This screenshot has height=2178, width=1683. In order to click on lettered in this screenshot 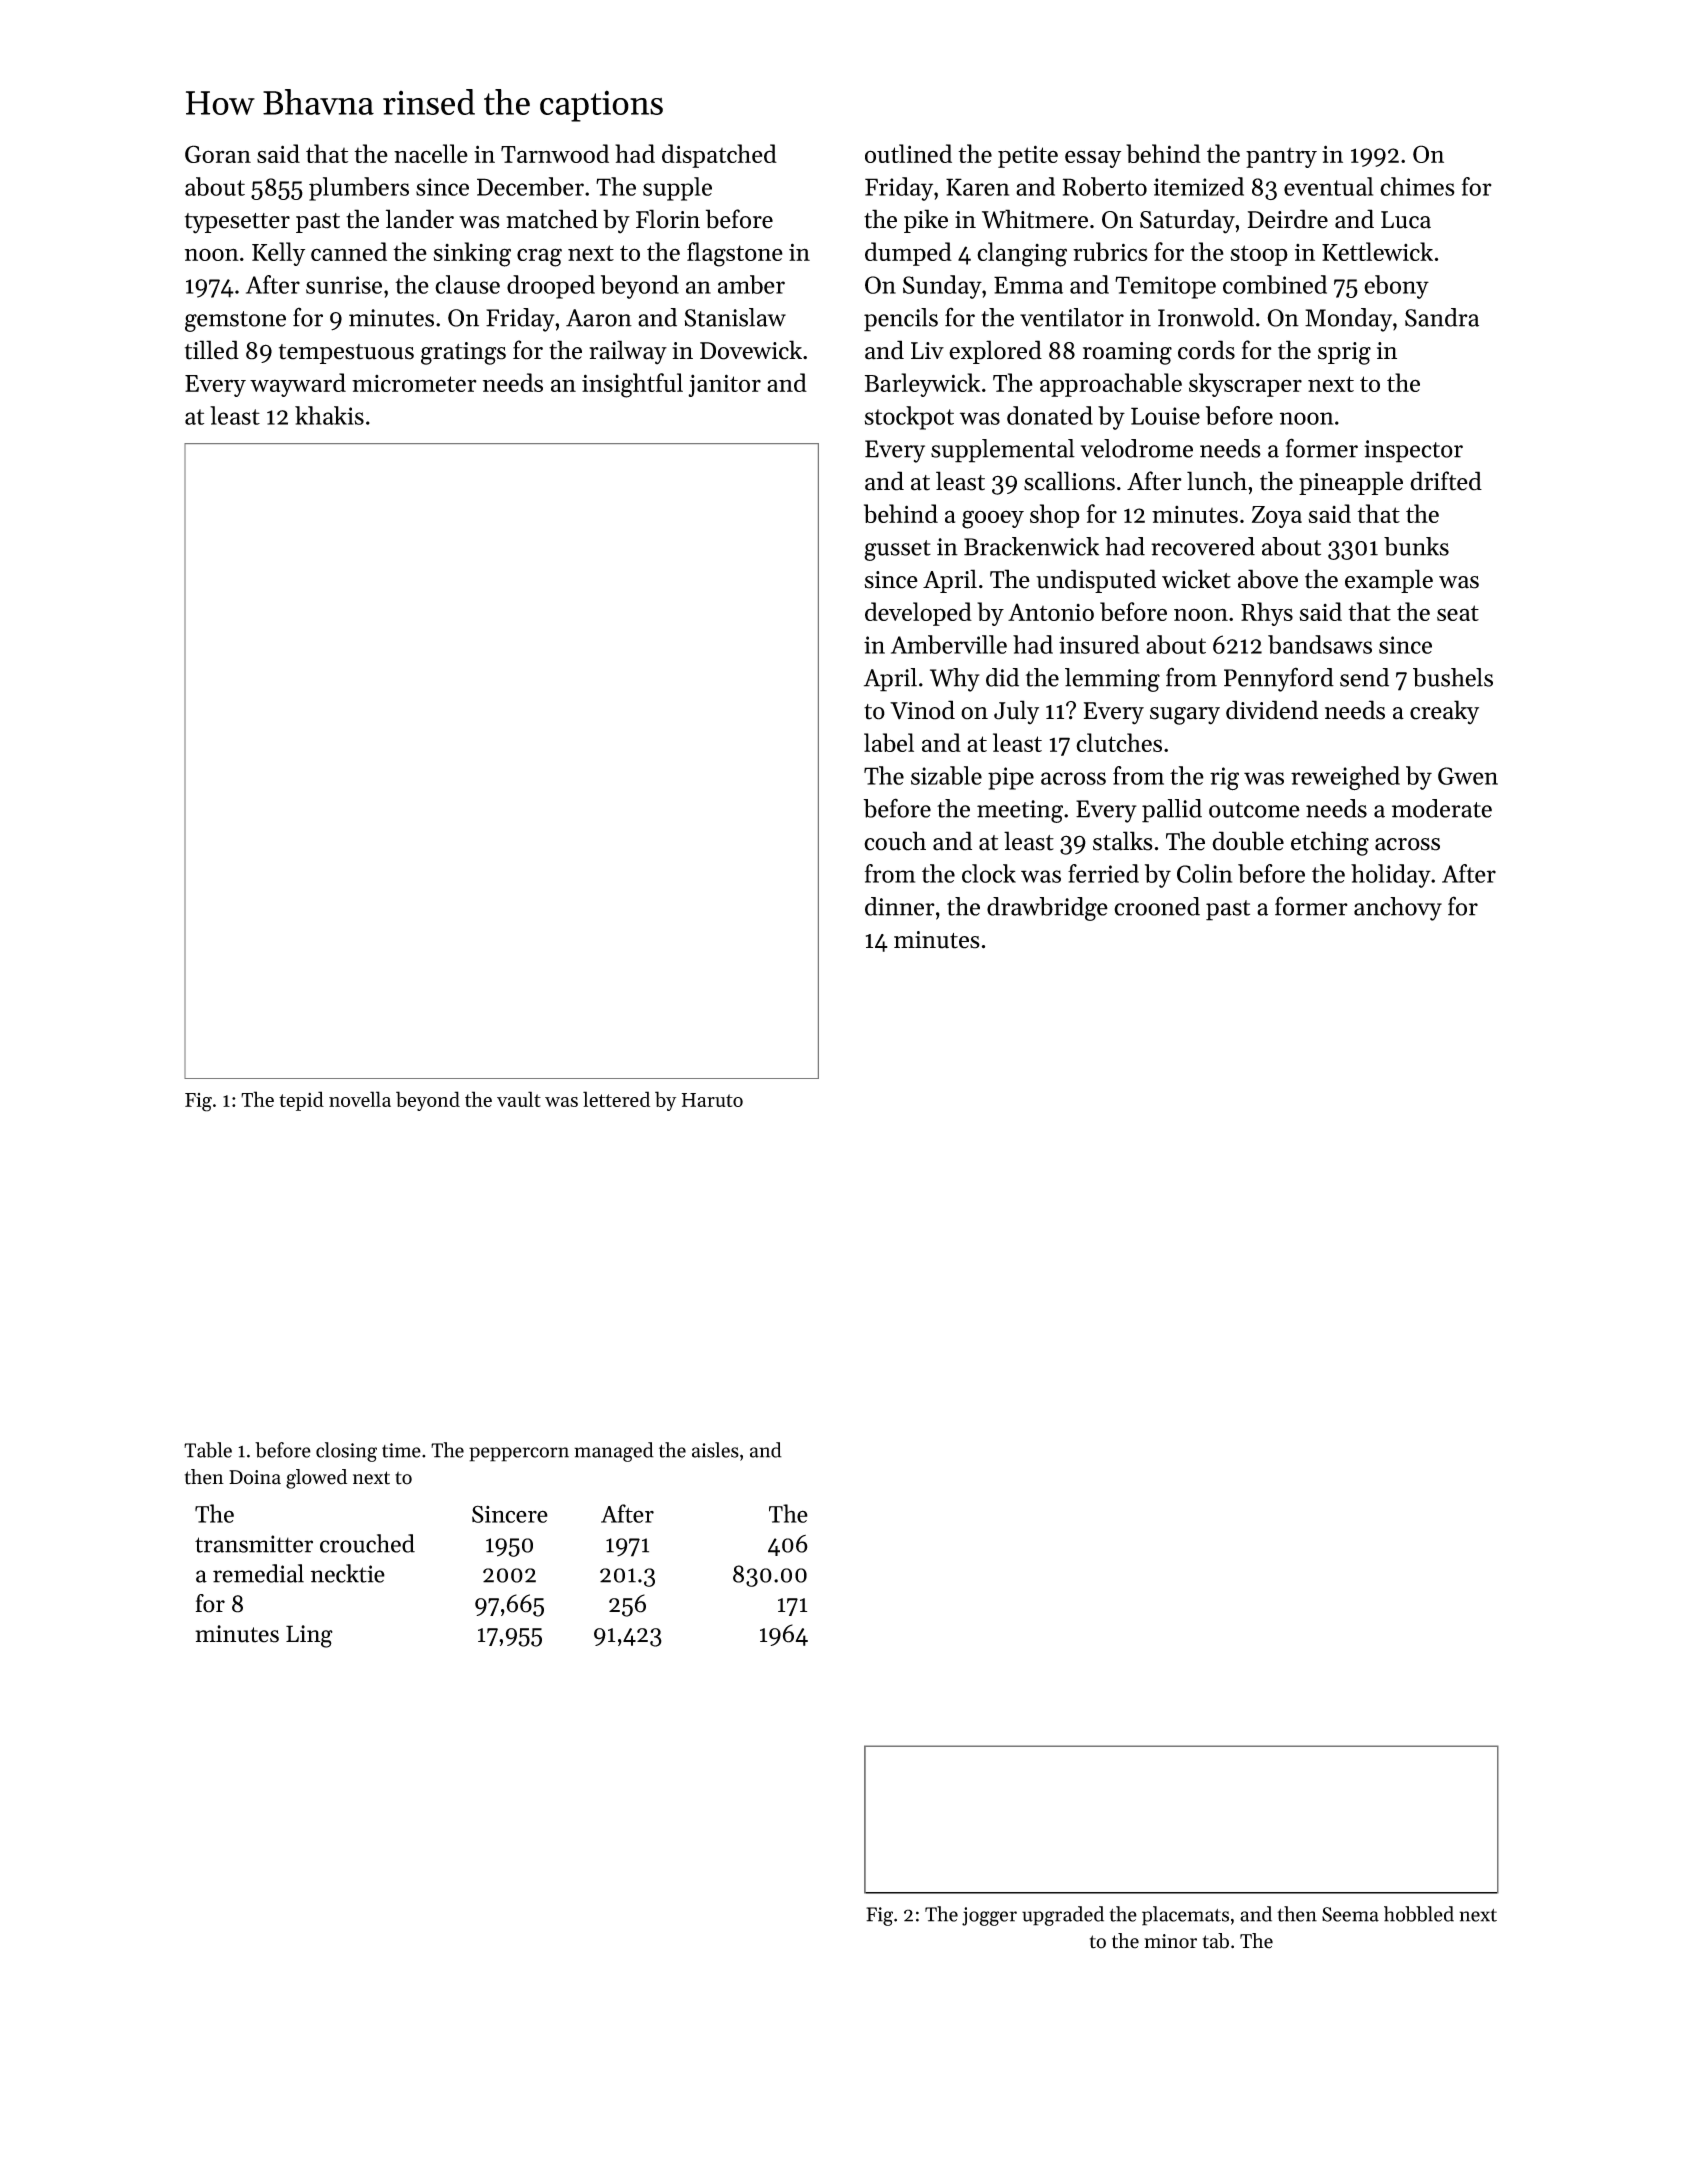, I will do `click(616, 1099)`.
